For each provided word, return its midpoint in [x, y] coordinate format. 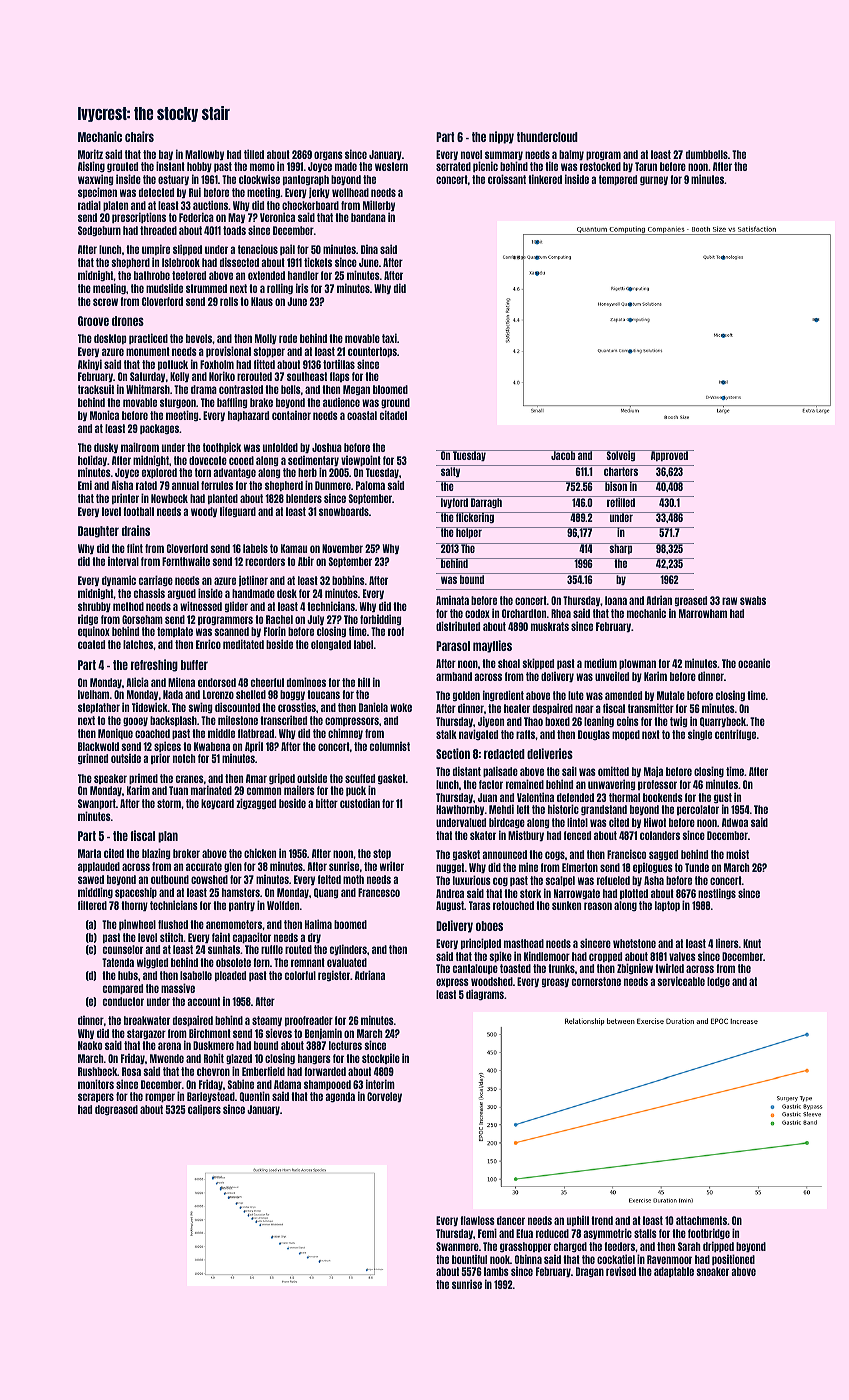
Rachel [279, 619]
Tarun [646, 166]
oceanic [754, 663]
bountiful [469, 1259]
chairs [139, 136]
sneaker [712, 1271]
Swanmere [457, 1246]
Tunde [697, 867]
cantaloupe [475, 969]
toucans [323, 694]
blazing [156, 854]
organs [328, 155]
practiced [148, 338]
